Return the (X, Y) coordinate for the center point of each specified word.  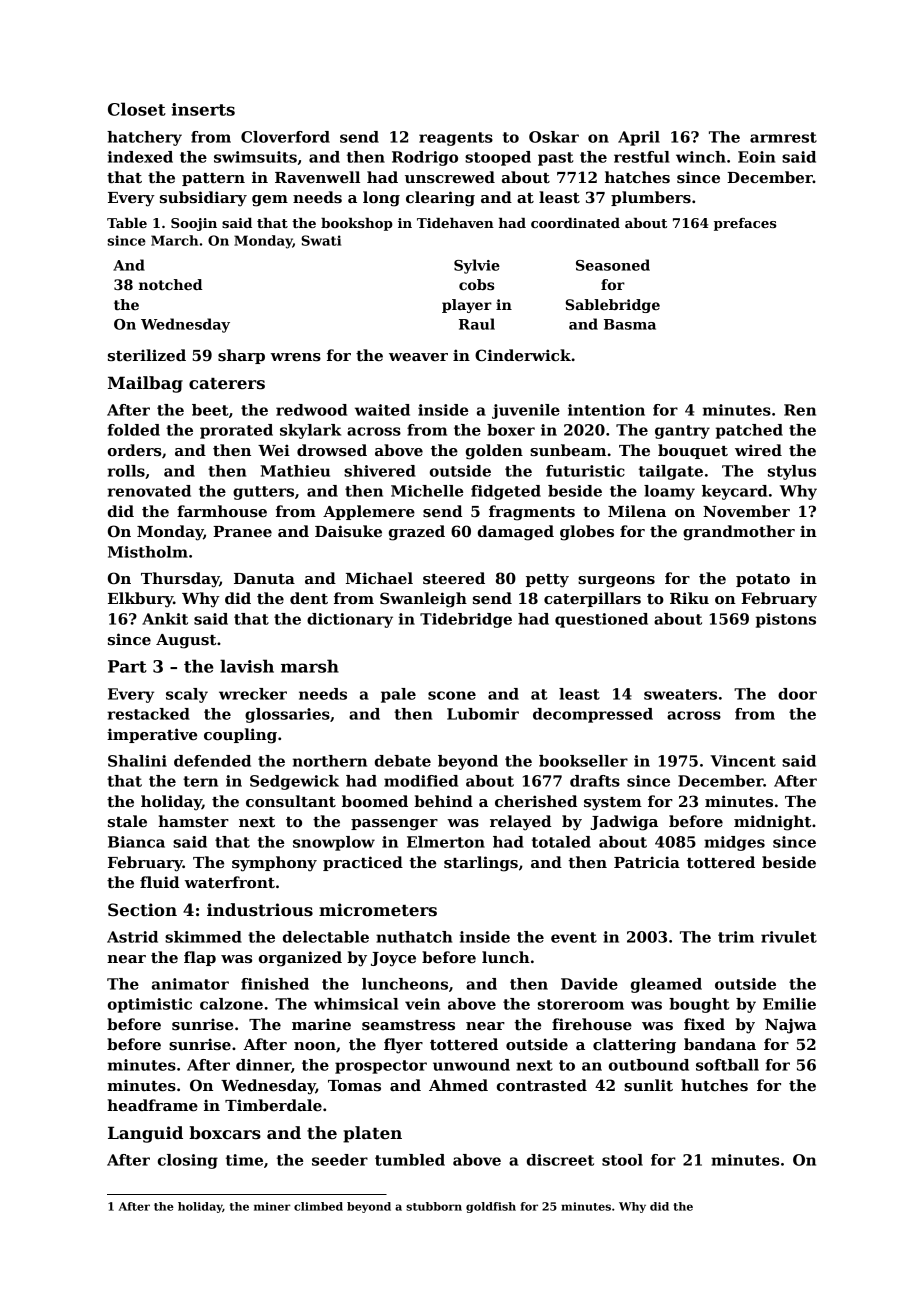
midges (734, 843)
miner (272, 1206)
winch (701, 157)
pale (398, 695)
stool (622, 1160)
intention (606, 410)
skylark (310, 431)
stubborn (434, 1206)
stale (127, 821)
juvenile (526, 411)
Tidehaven (455, 223)
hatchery (144, 138)
